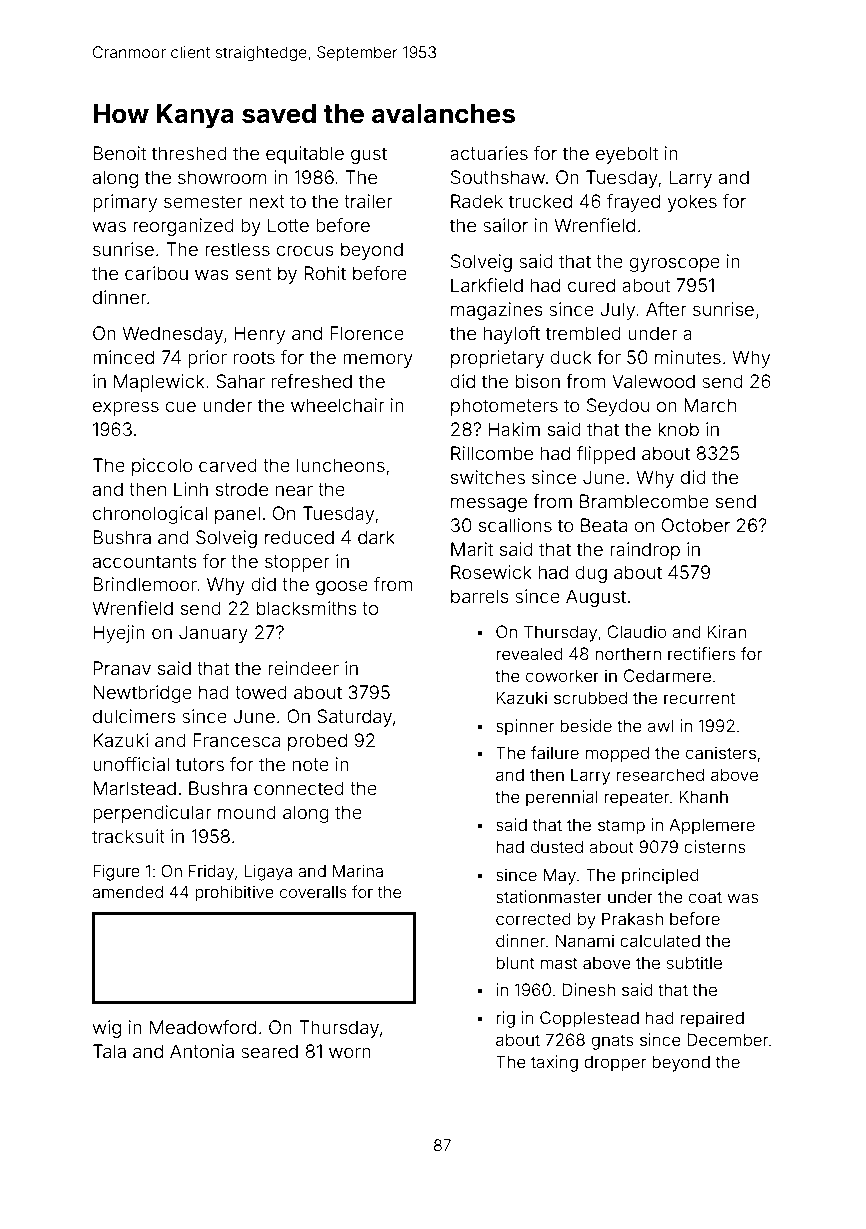 The height and width of the page is (1229, 866). What do you see at coordinates (712, 1019) in the page?
I see `repaired` at bounding box center [712, 1019].
